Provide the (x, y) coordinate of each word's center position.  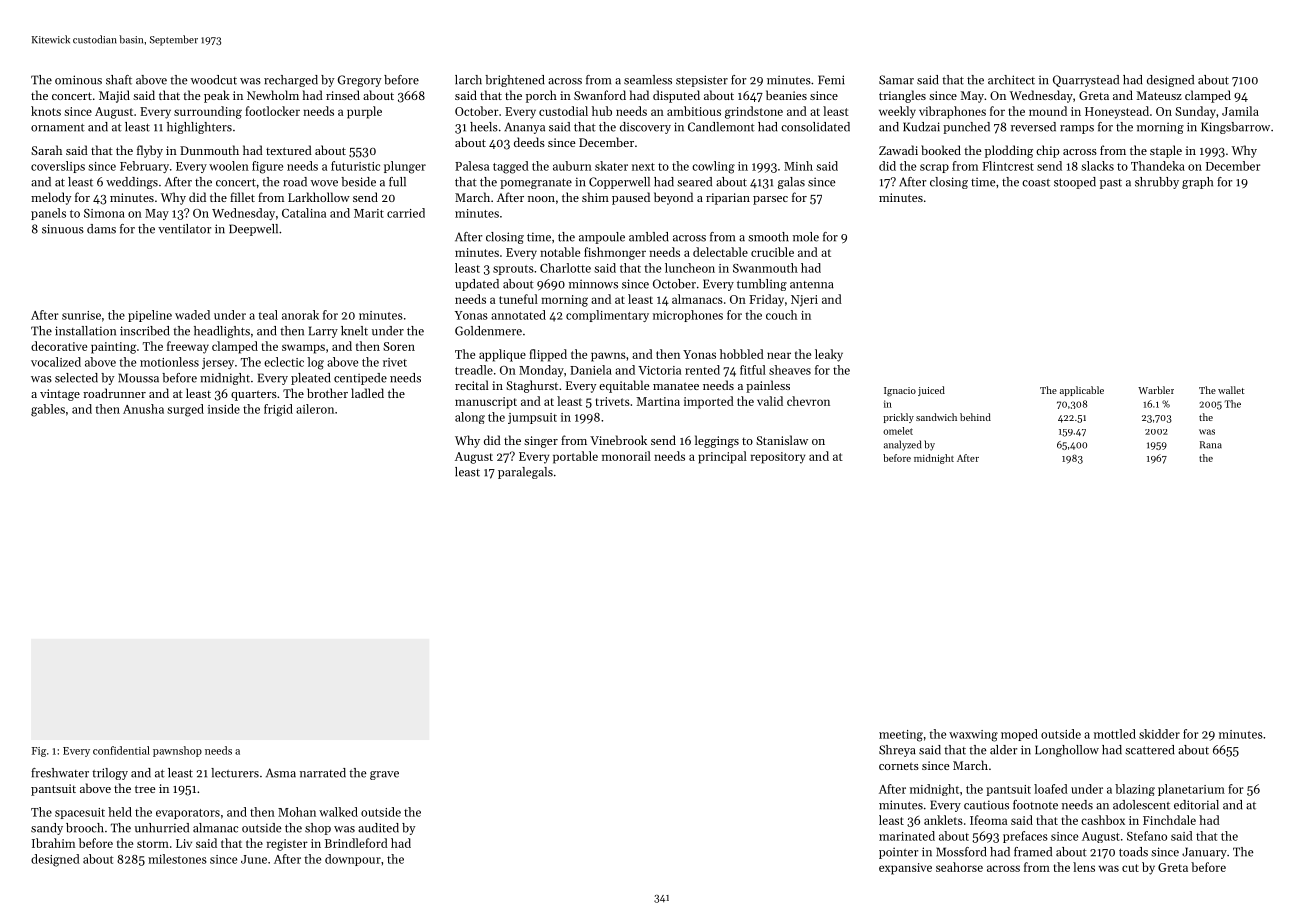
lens (1084, 867)
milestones (177, 859)
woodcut (213, 80)
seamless (648, 80)
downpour (353, 860)
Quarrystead (1086, 81)
